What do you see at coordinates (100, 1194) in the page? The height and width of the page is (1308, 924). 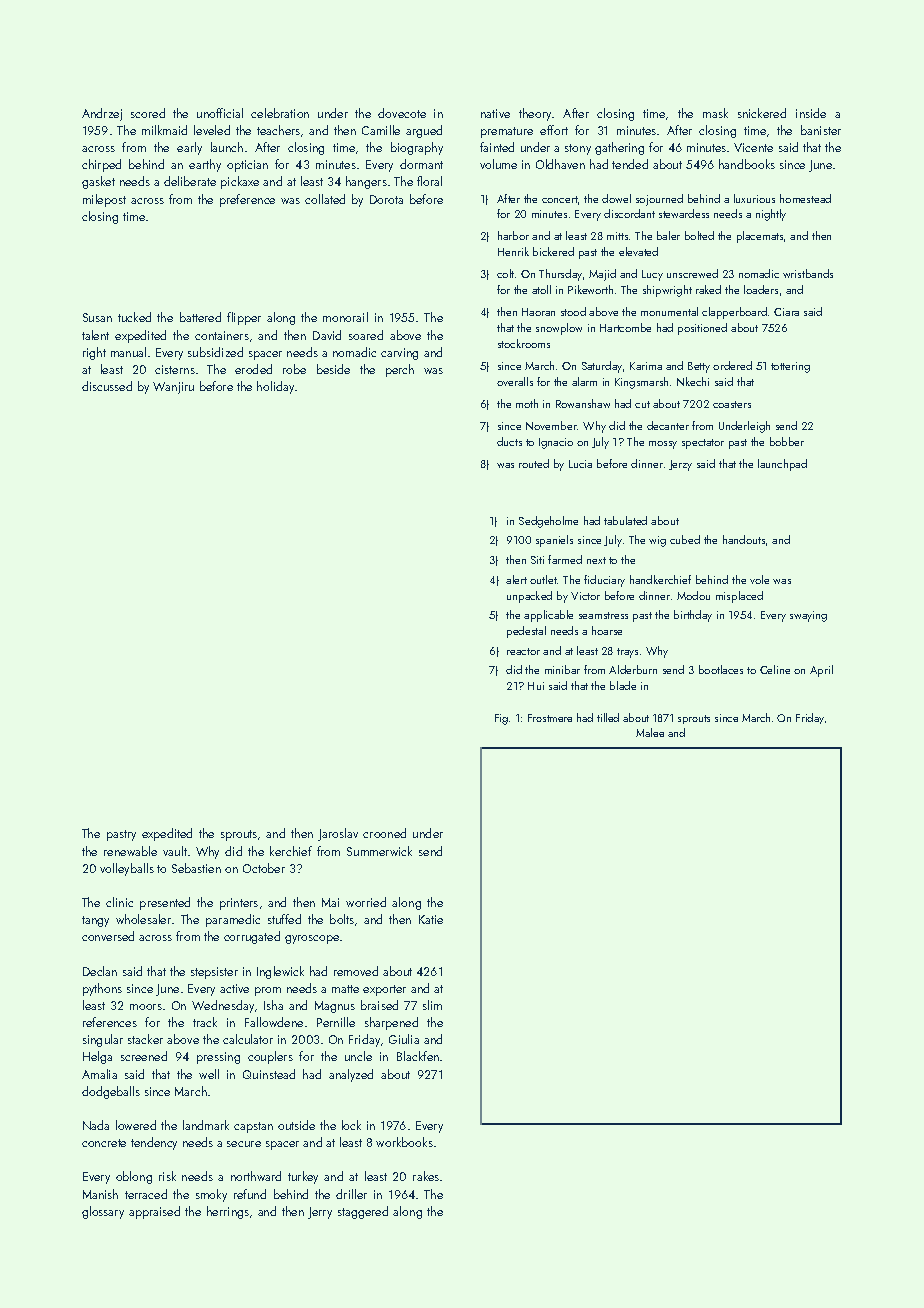 I see `Manish` at bounding box center [100, 1194].
